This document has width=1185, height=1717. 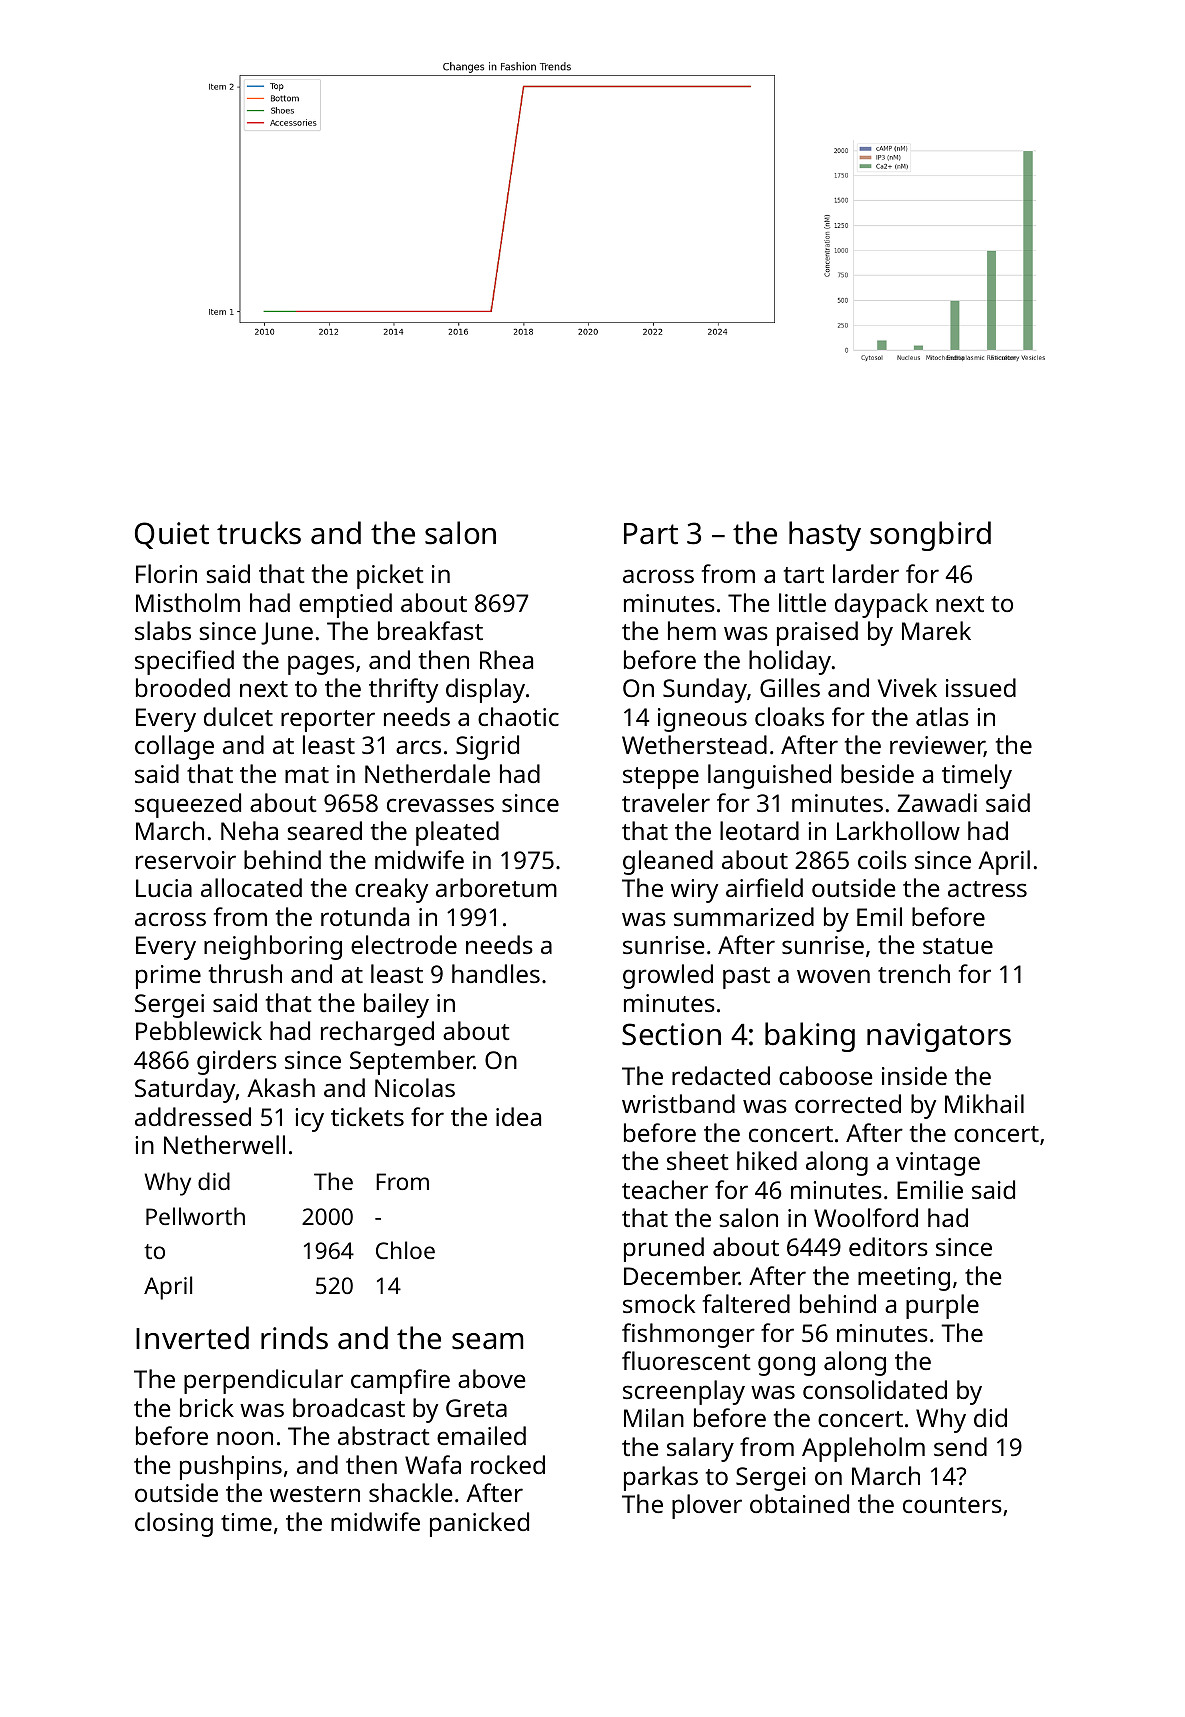 I want to click on meeting, so click(x=904, y=1279).
